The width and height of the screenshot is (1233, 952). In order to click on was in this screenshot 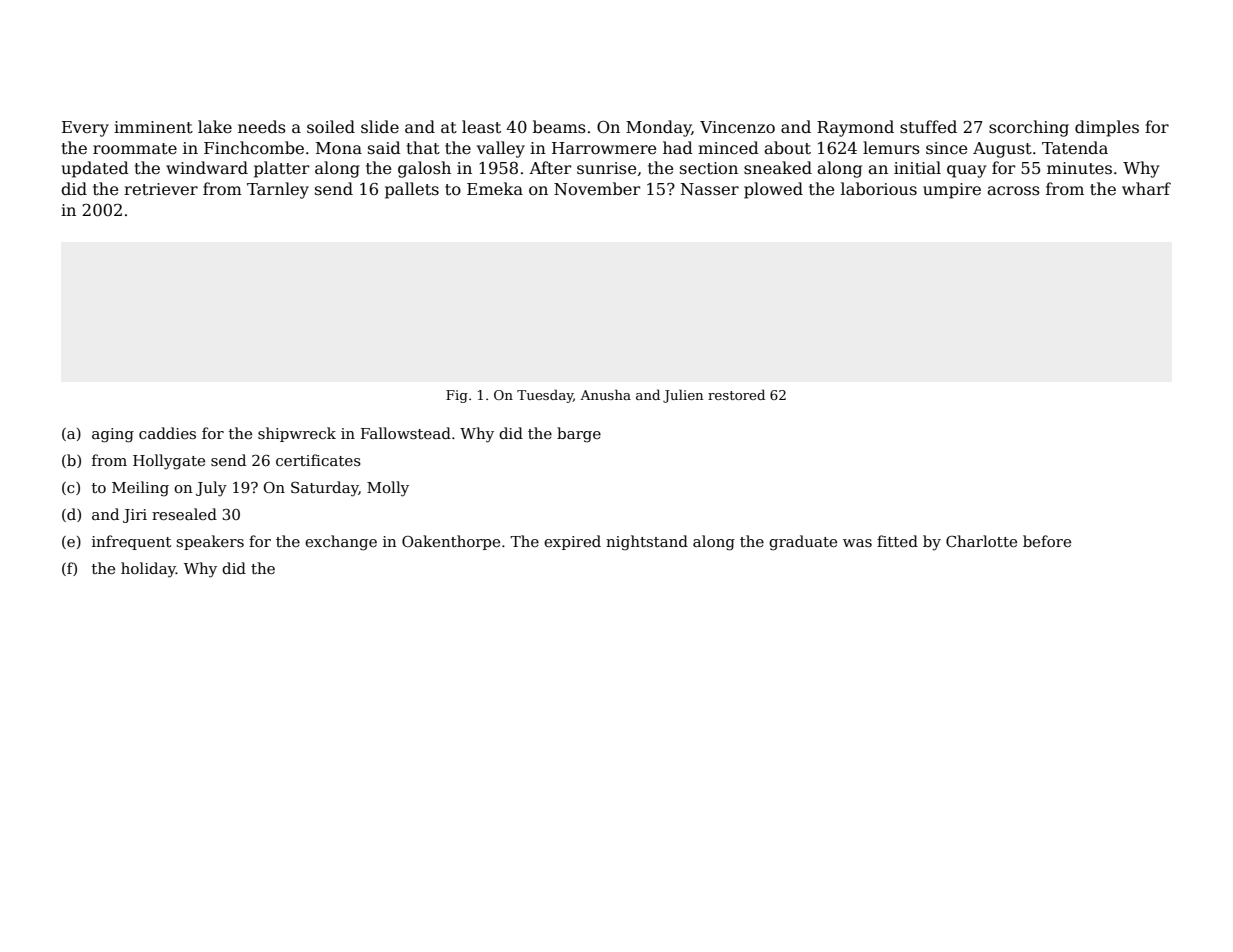, I will do `click(857, 543)`.
